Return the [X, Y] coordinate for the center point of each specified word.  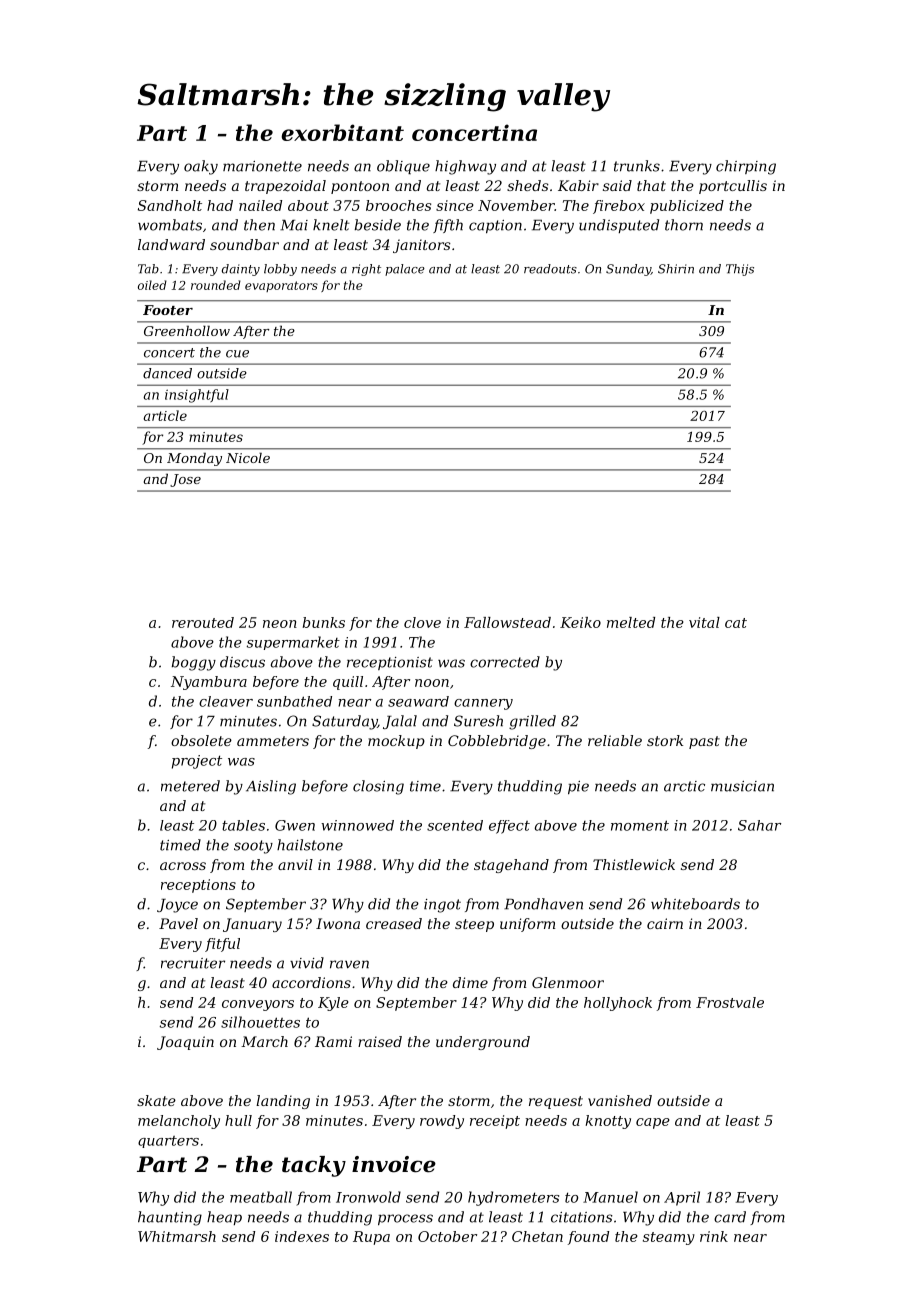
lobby [280, 270]
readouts [550, 269]
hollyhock [618, 1004]
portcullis [733, 187]
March [264, 1041]
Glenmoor [568, 982]
